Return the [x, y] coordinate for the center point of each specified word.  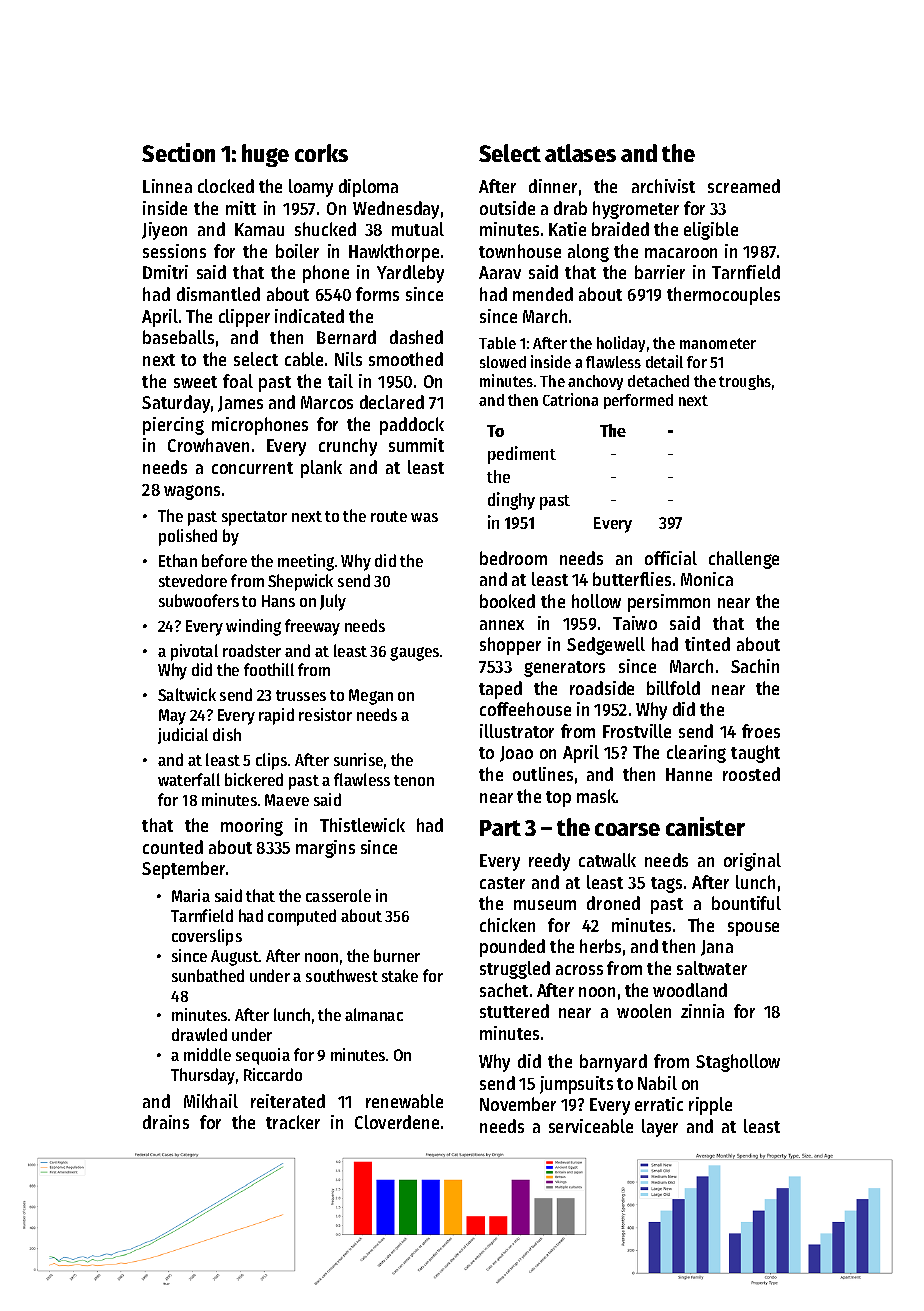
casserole [338, 895]
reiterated [288, 1101]
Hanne [689, 774]
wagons [192, 492]
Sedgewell [606, 646]
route [389, 516]
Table [497, 343]
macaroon [681, 253]
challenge [744, 560]
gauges [414, 654]
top [558, 799]
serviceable [591, 1126]
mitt [241, 208]
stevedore [193, 580]
